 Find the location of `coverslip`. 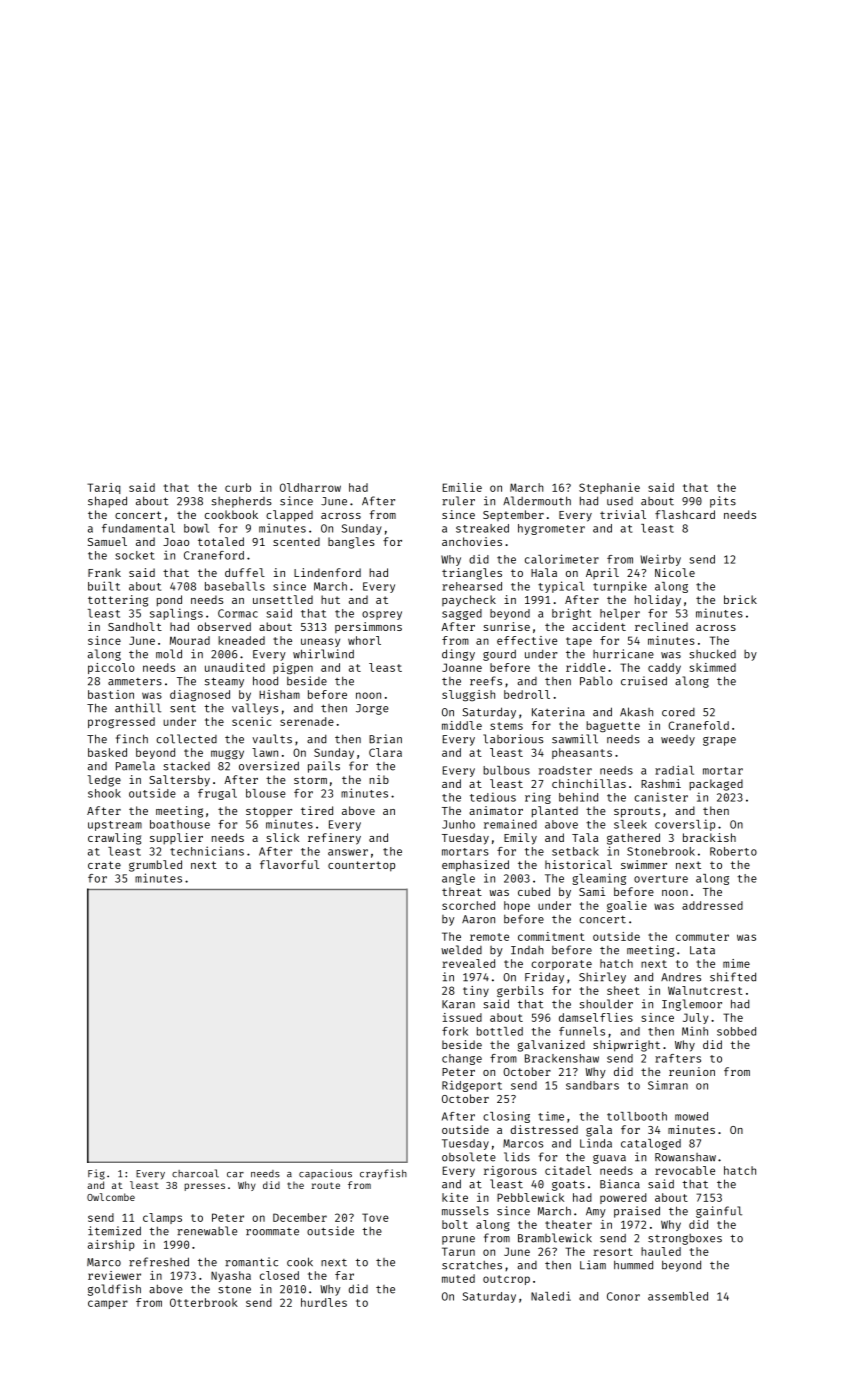

coverslip is located at coordinates (685, 825).
